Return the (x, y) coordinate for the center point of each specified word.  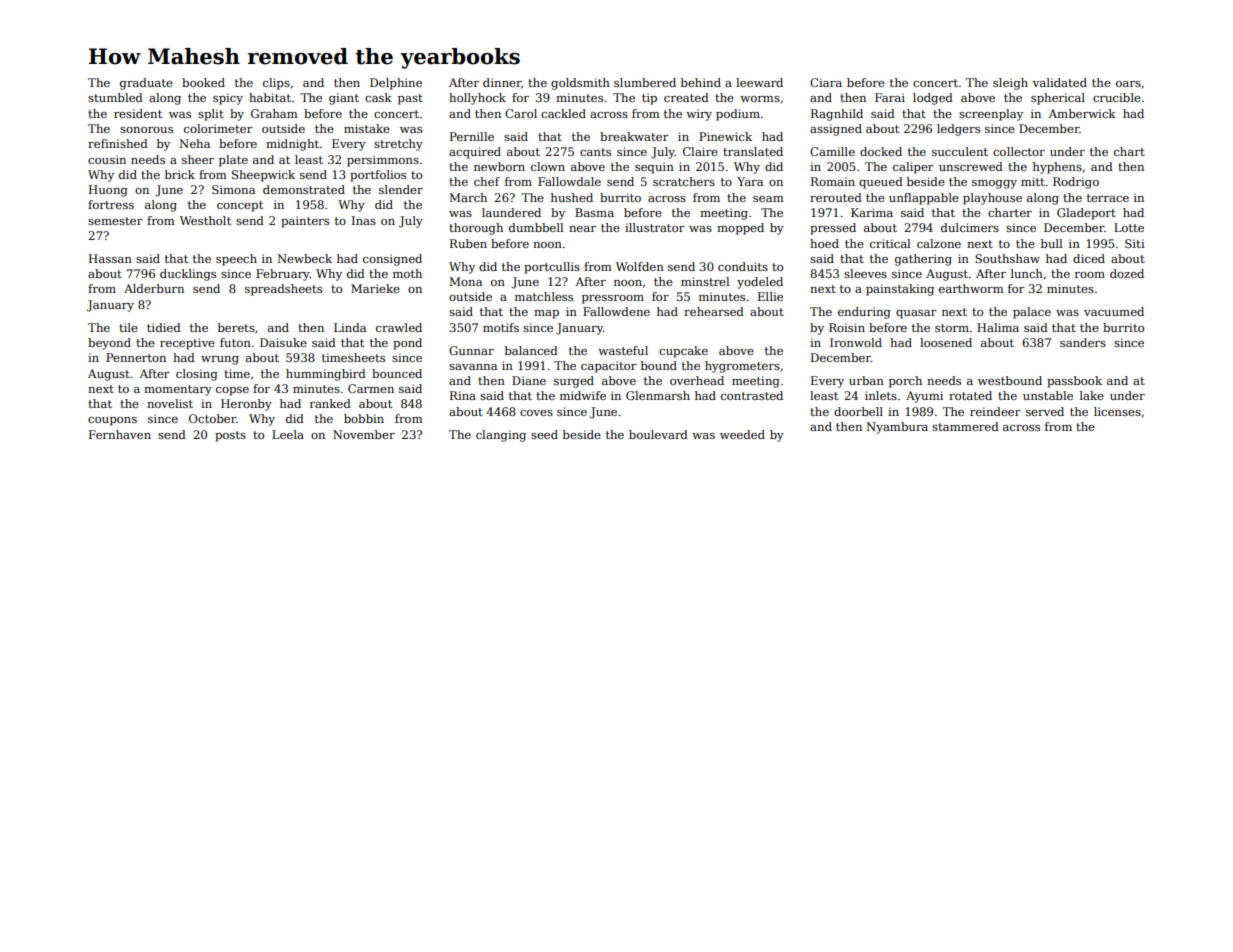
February (283, 275)
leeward (759, 82)
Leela (288, 434)
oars (1128, 84)
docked (881, 151)
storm (952, 328)
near (582, 229)
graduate (146, 84)
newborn (499, 166)
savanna (473, 367)
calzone (939, 243)
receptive (187, 344)
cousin (107, 159)
